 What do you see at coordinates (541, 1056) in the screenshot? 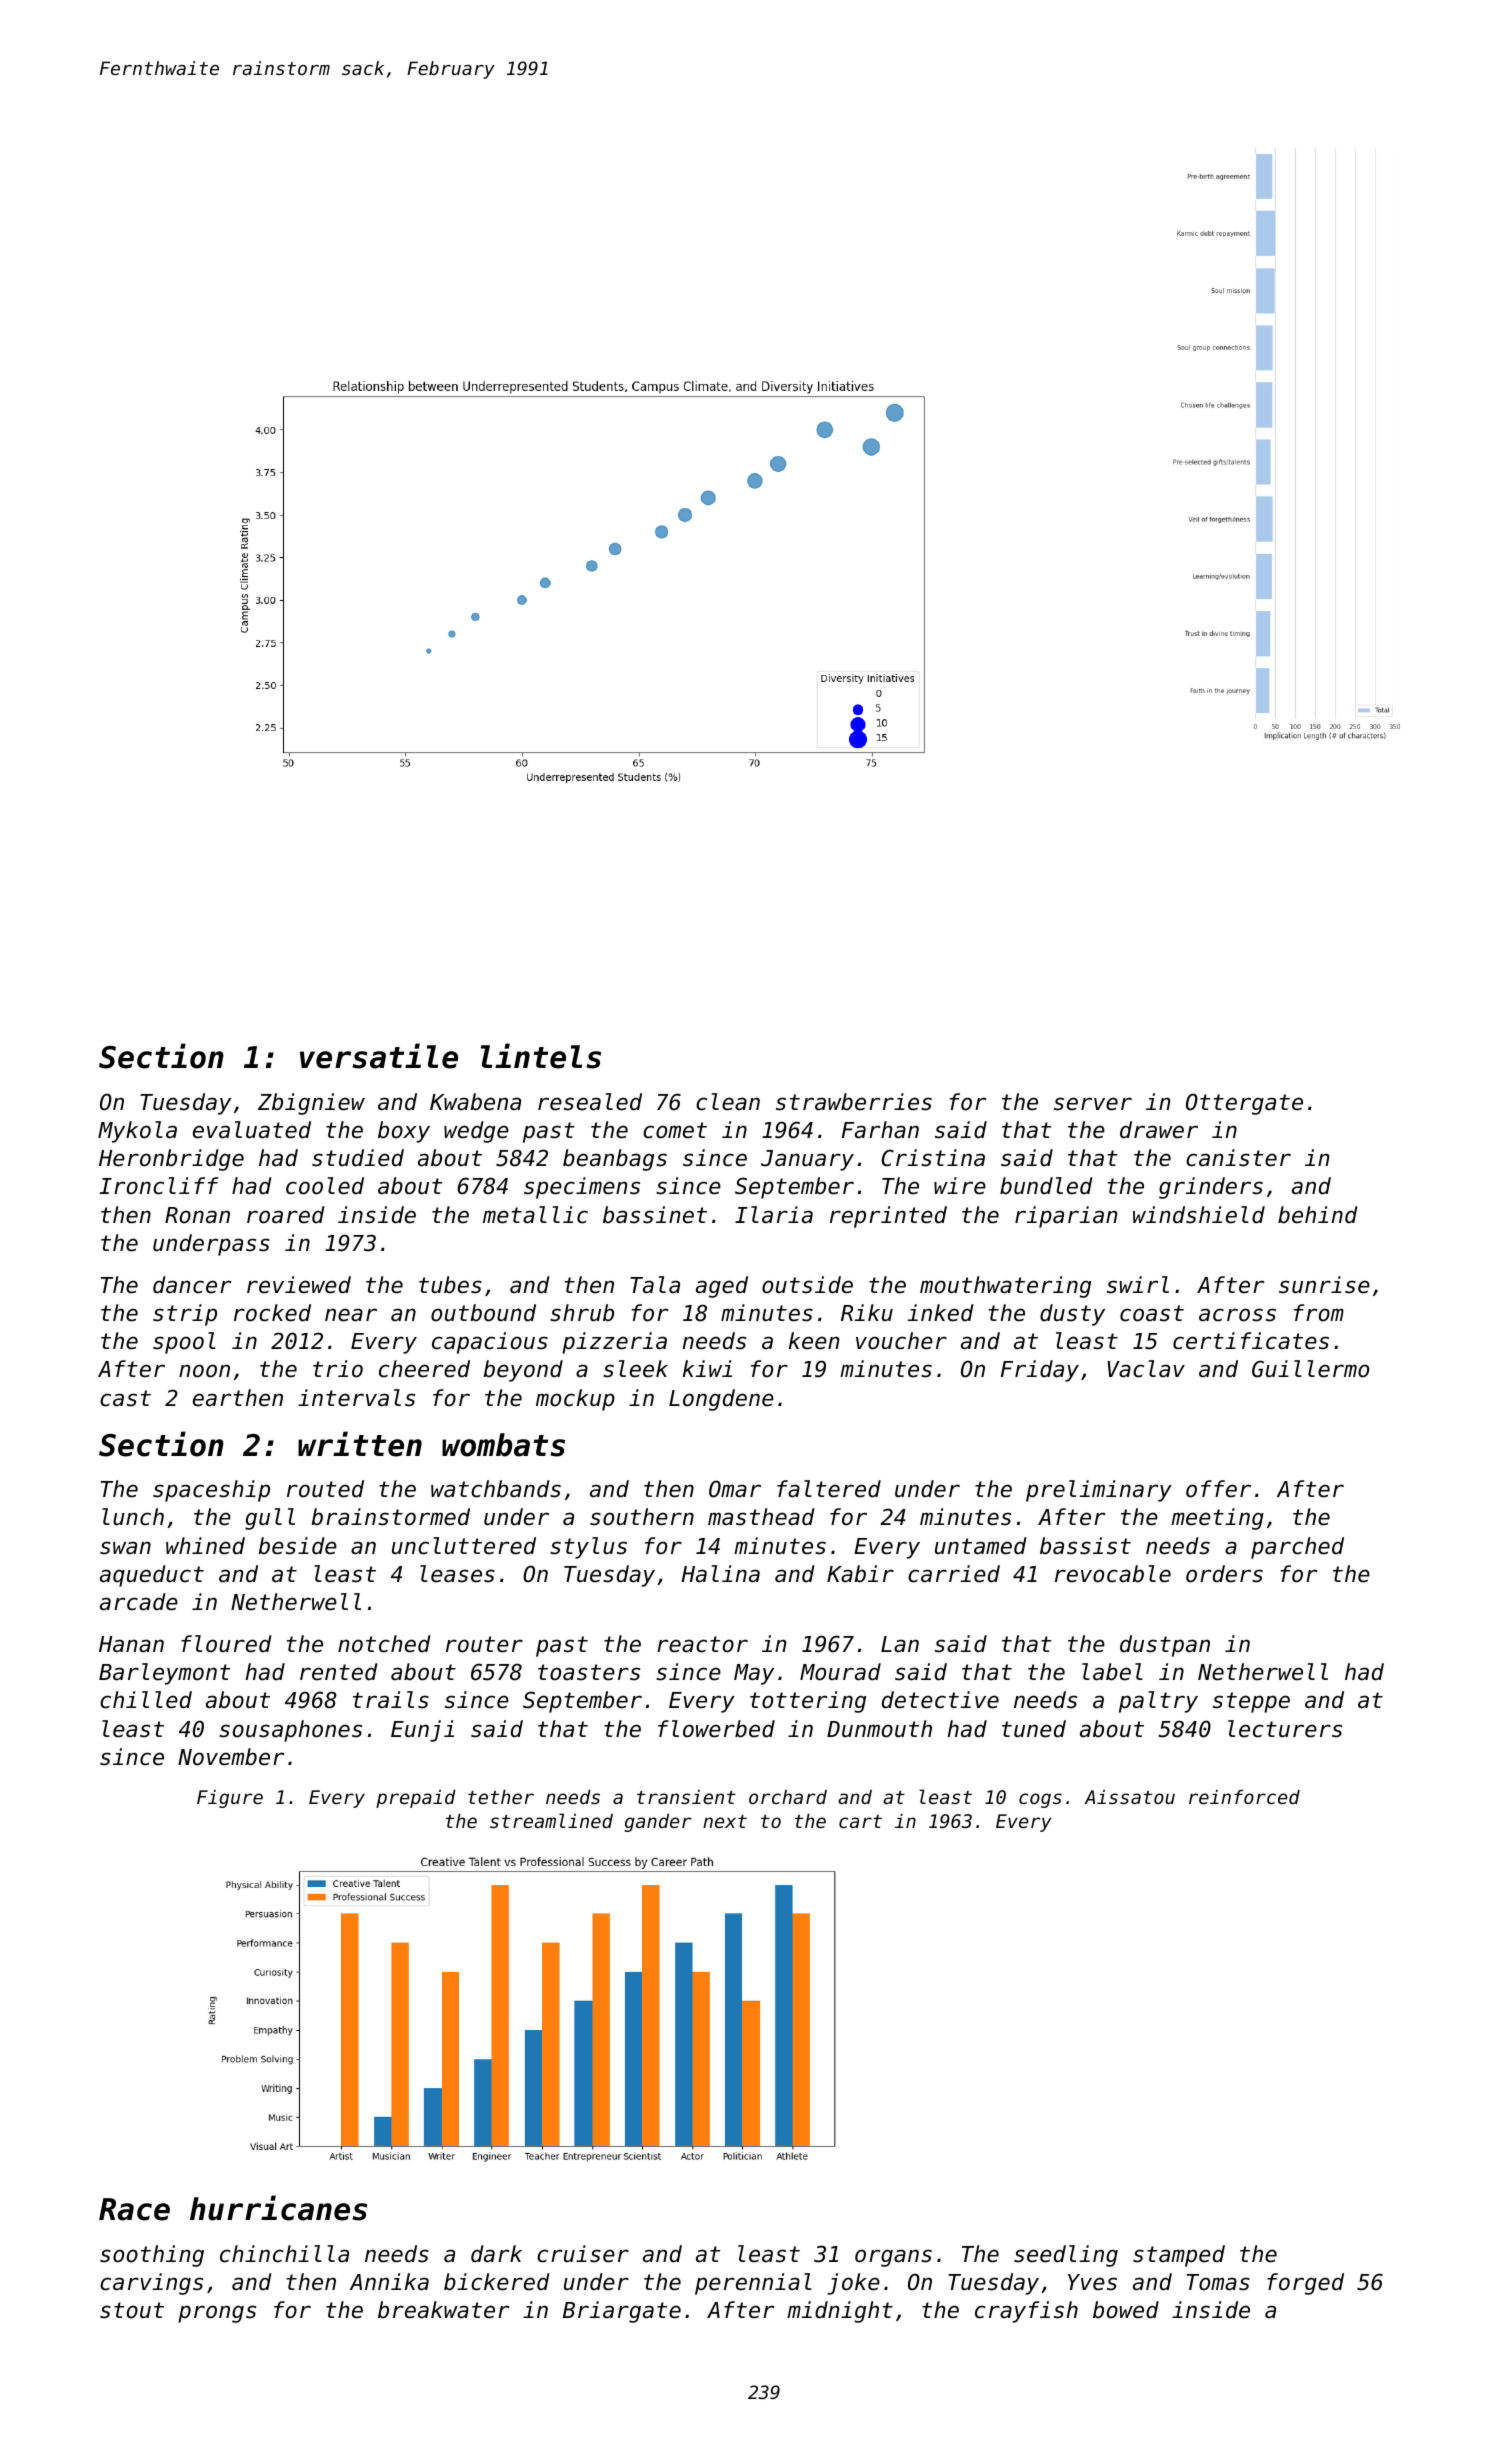
I see `lintels` at bounding box center [541, 1056].
